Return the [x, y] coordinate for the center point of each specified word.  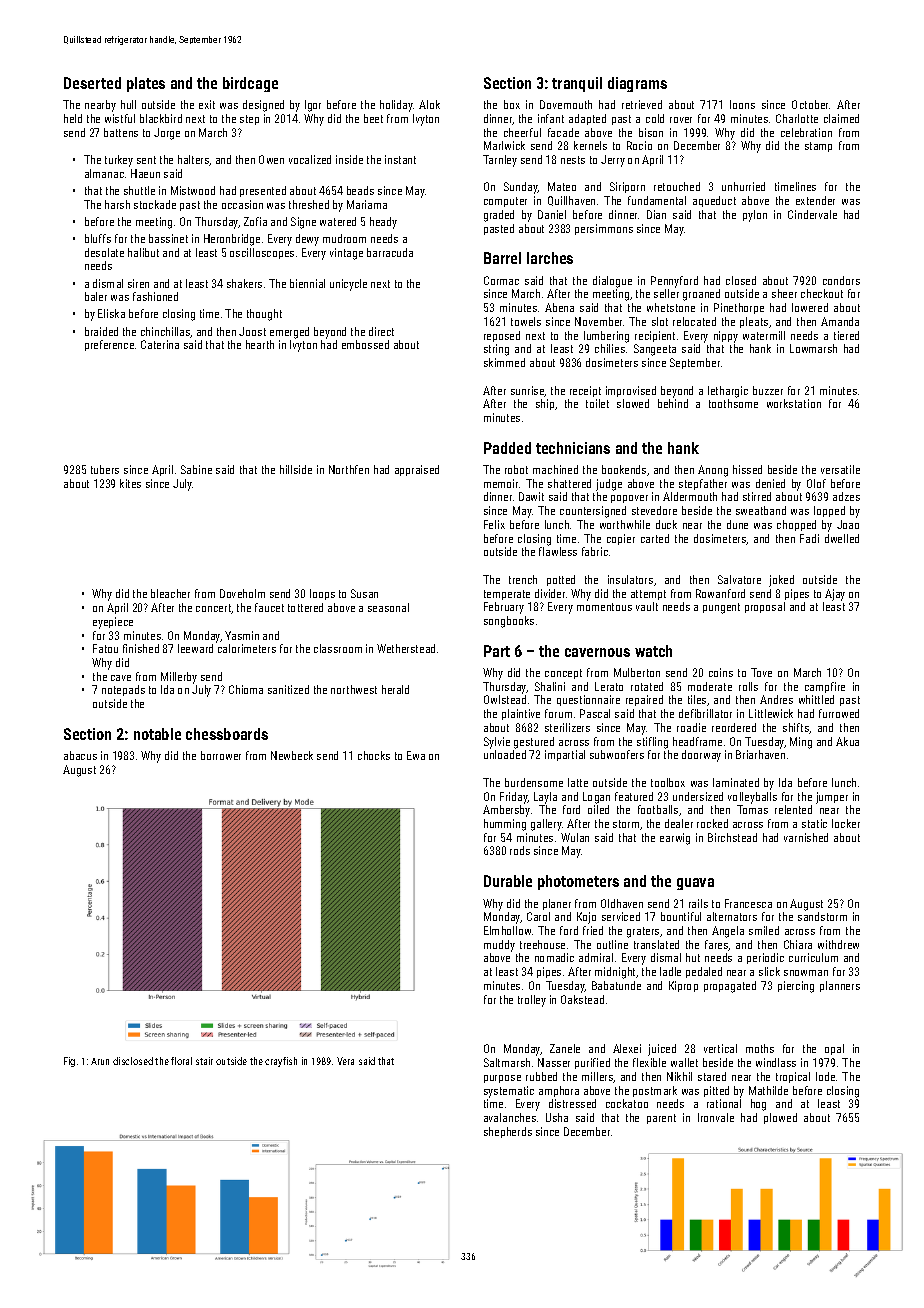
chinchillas [166, 332]
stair [204, 1061]
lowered [810, 307]
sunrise [528, 391]
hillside [296, 469]
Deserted [92, 83]
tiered [846, 335]
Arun [100, 1061]
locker [846, 823]
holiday [396, 106]
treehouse [542, 944]
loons [742, 104]
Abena [559, 307]
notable [157, 734]
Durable [508, 881]
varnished [806, 837]
